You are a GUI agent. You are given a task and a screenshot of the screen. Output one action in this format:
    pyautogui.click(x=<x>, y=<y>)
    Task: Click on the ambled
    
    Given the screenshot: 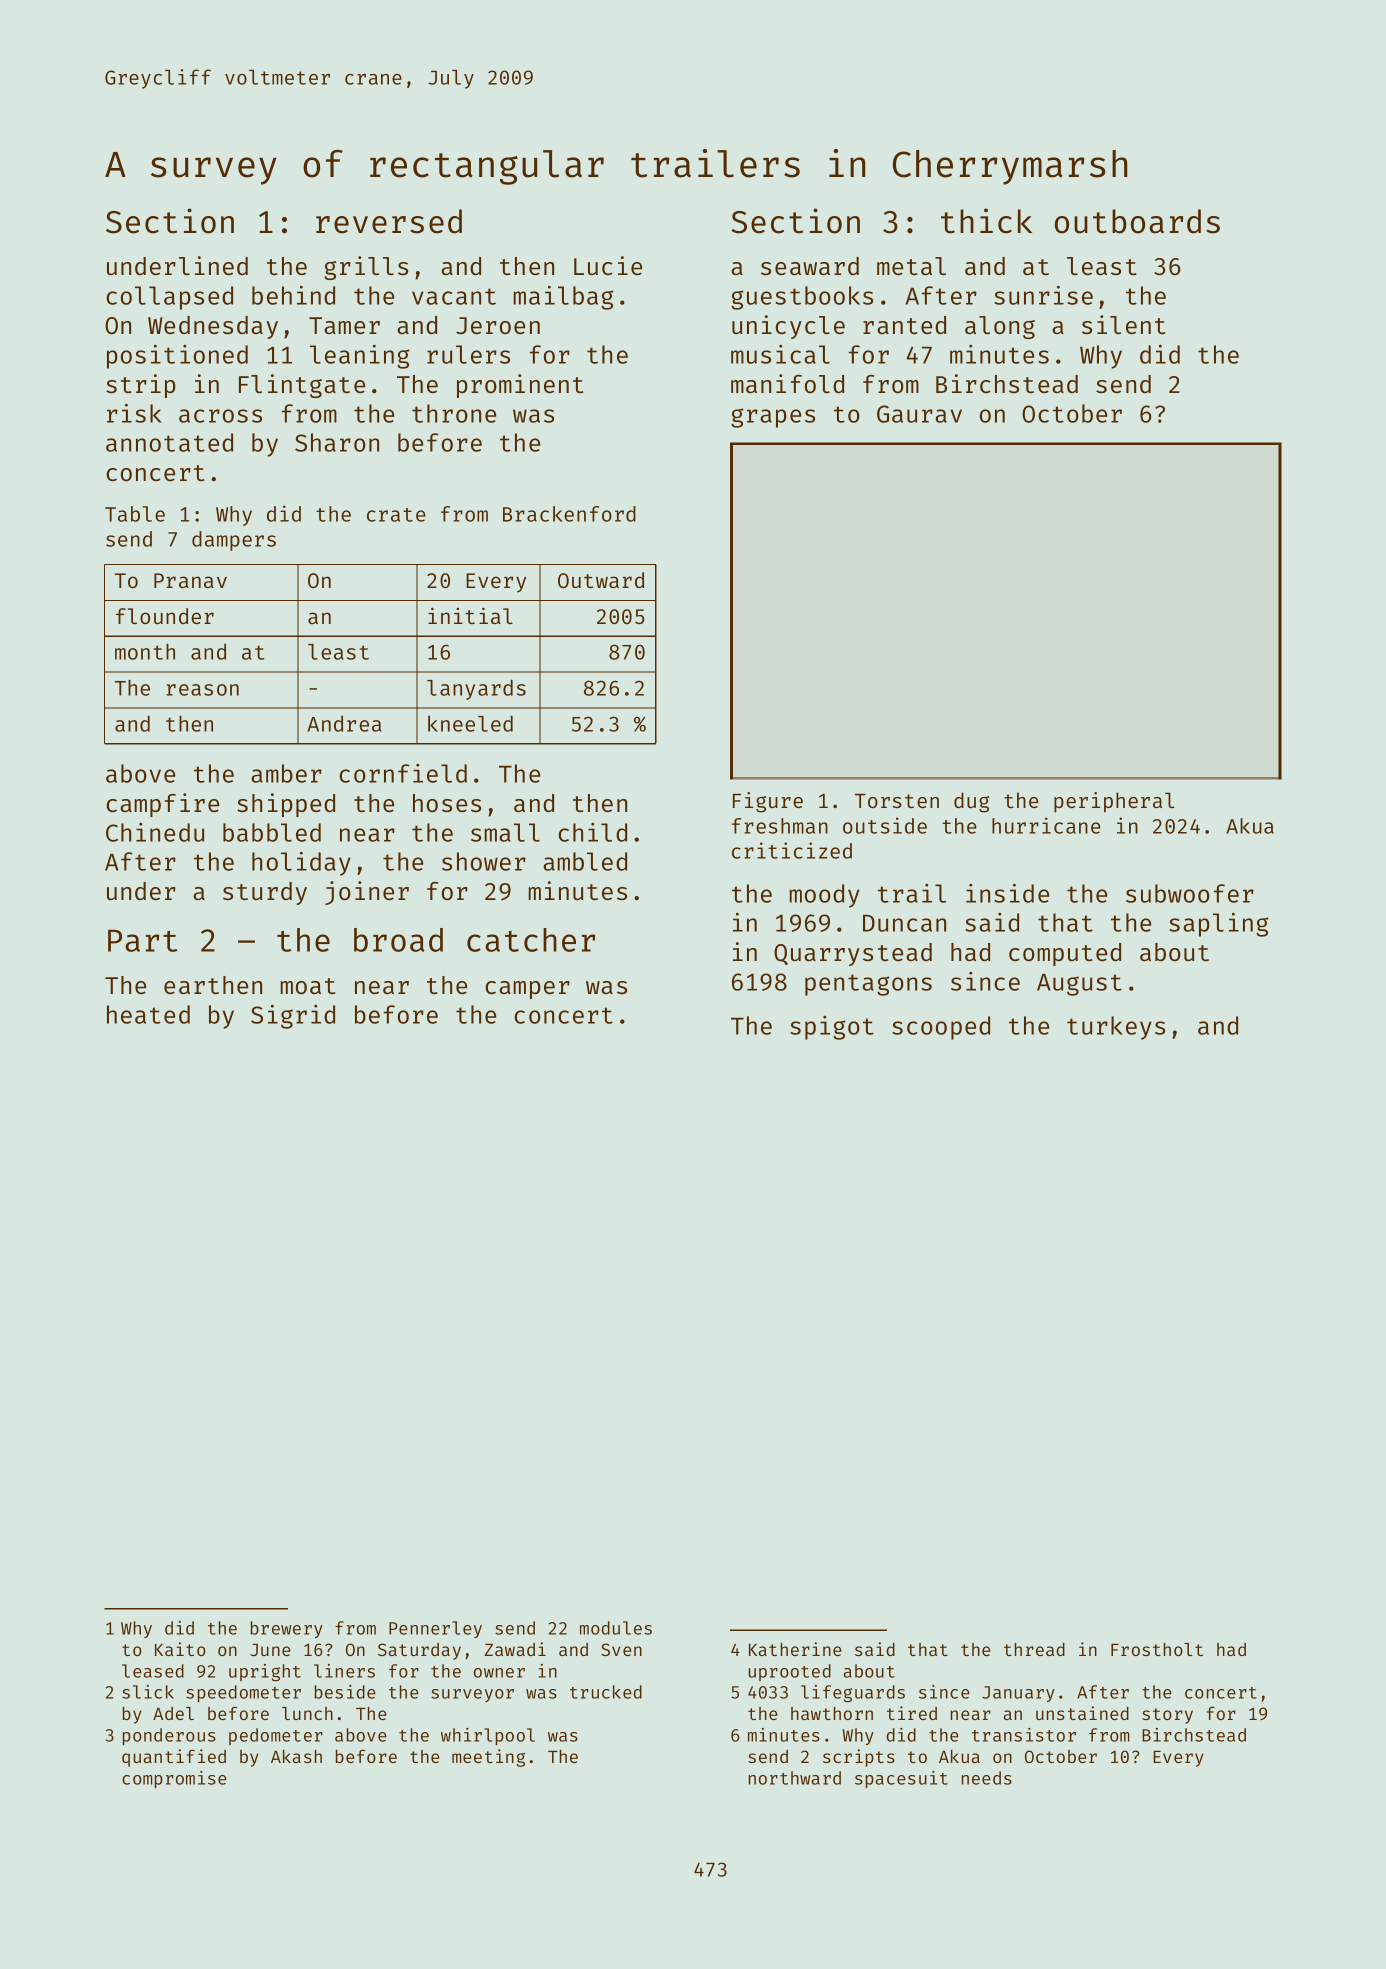 What is the action you would take?
    pyautogui.click(x=585, y=861)
